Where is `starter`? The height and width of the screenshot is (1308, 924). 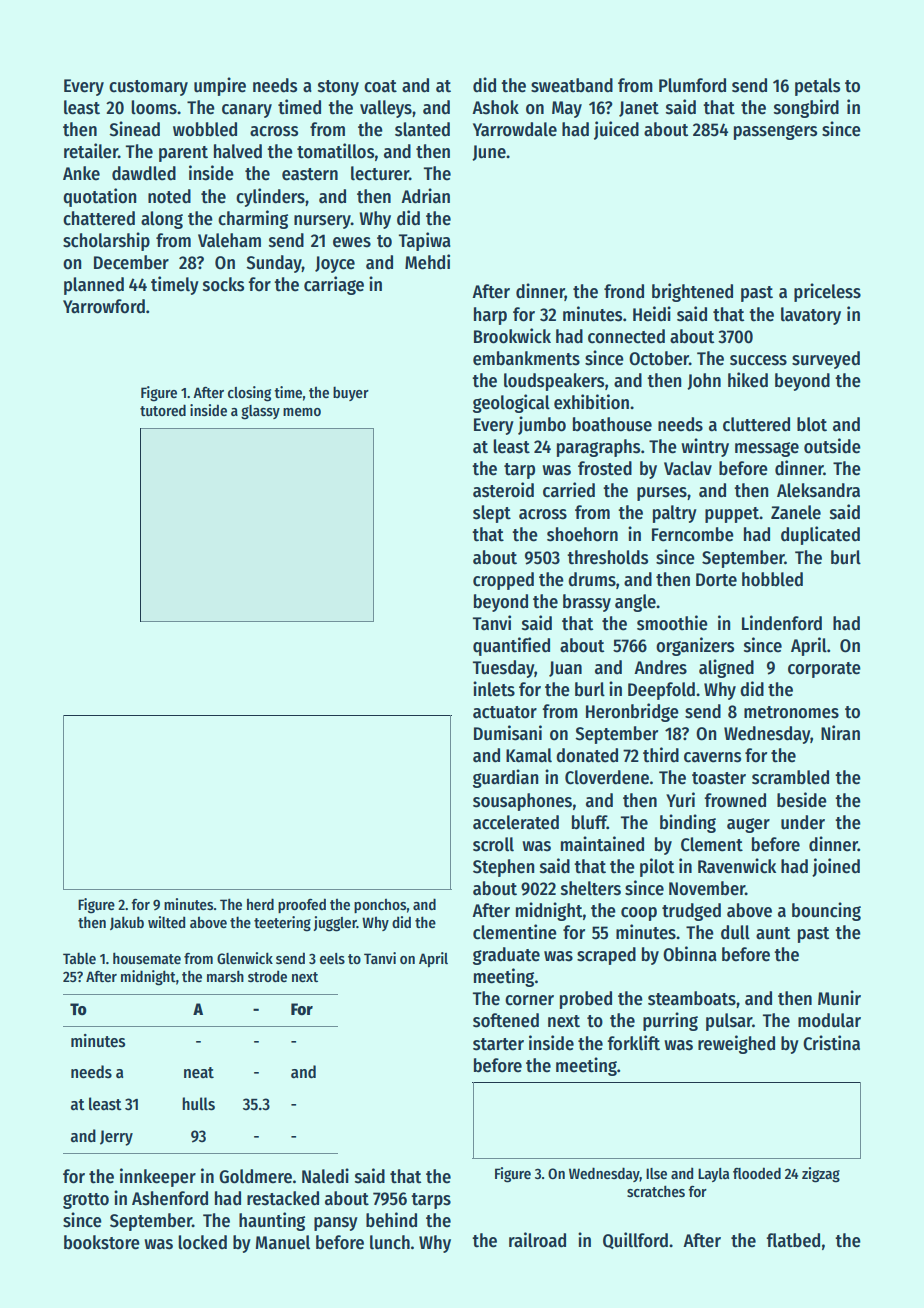
starter is located at coordinates (498, 1044).
